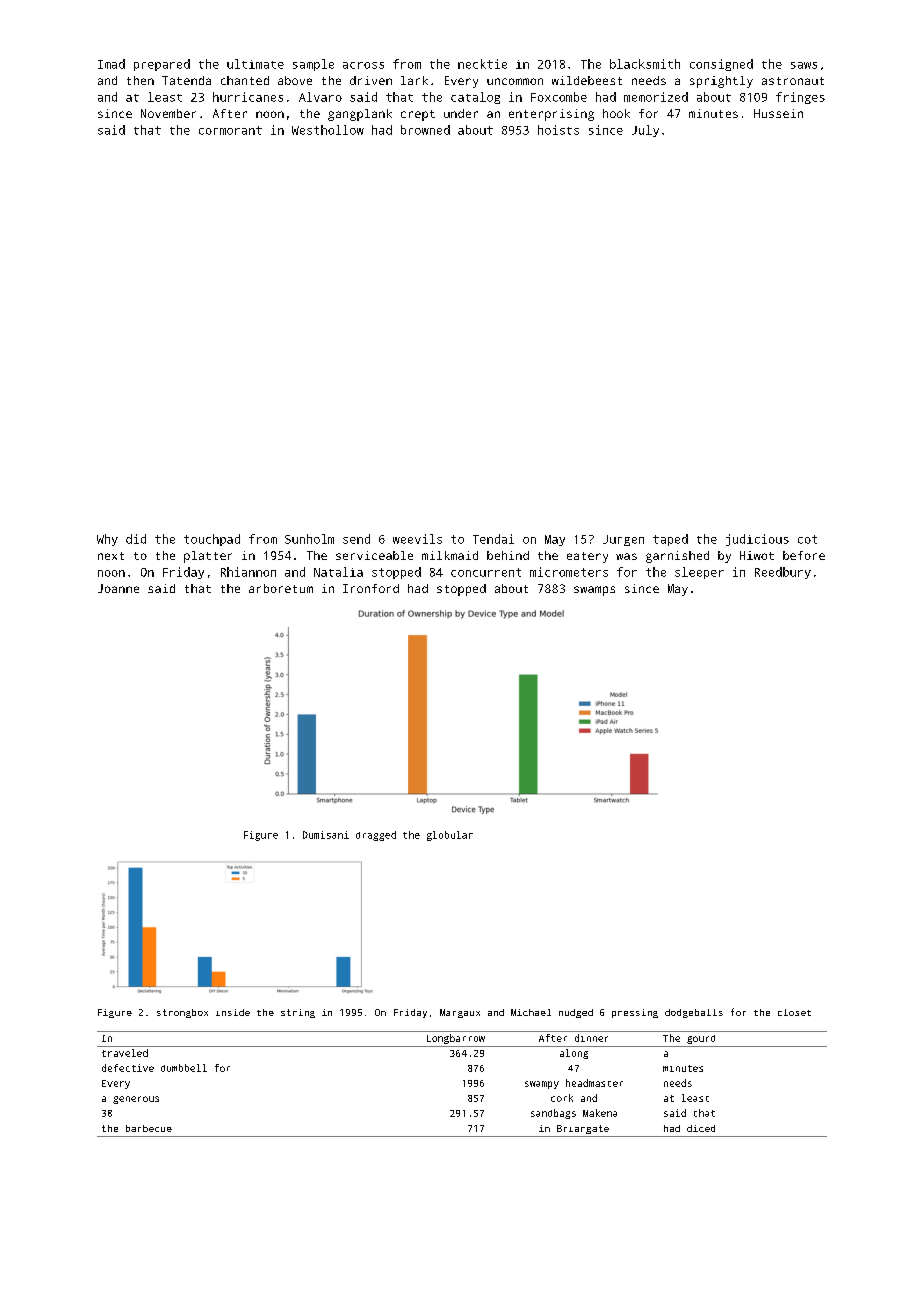  I want to click on touchpad, so click(212, 540).
